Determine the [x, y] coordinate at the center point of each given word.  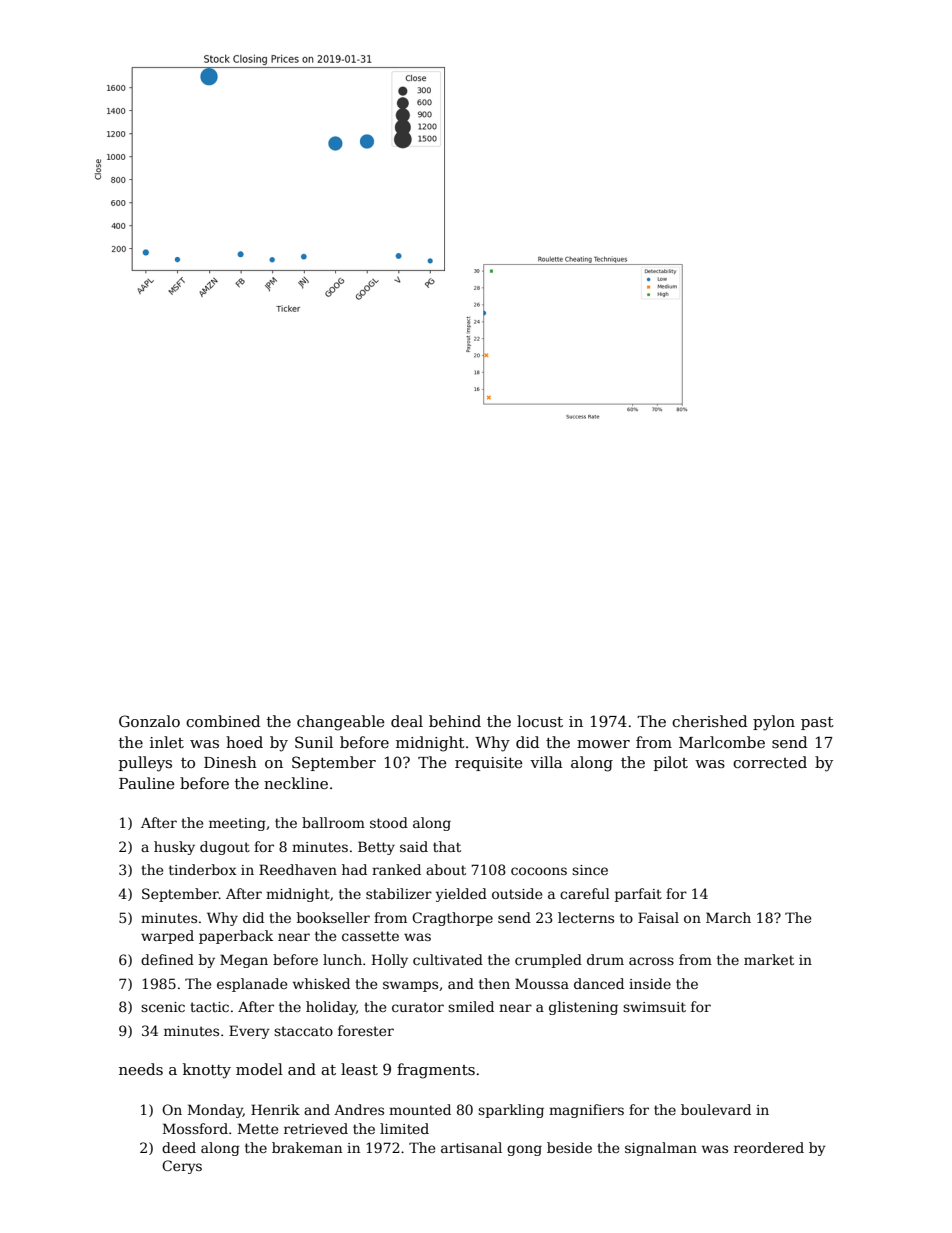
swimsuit [654, 1007]
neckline [296, 783]
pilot [671, 763]
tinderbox [203, 869]
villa [546, 762]
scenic [163, 1007]
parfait [638, 895]
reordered [769, 1147]
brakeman [307, 1147]
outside [517, 893]
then [494, 983]
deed [179, 1147]
